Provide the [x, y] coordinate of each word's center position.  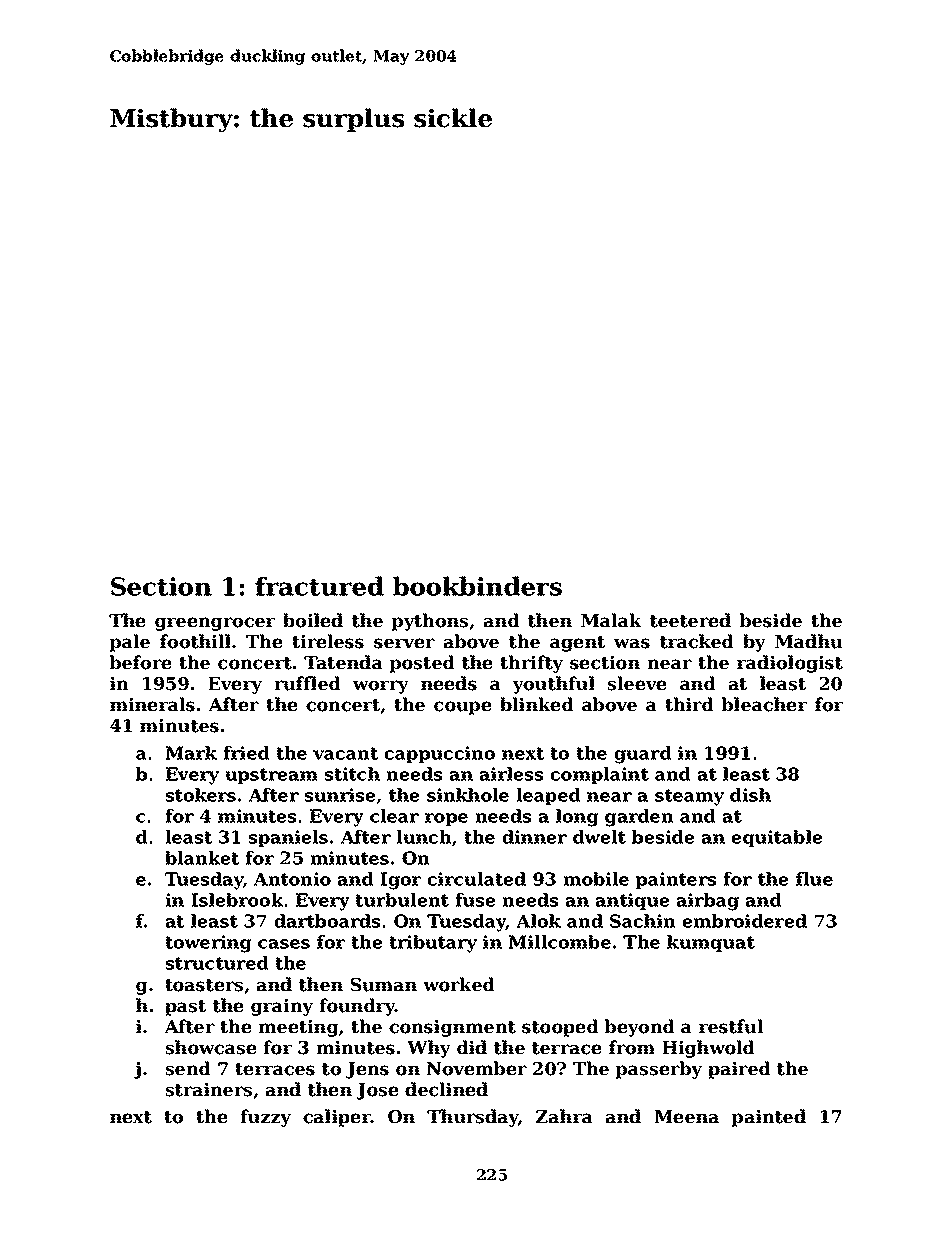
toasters [204, 985]
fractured [319, 586]
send [188, 1068]
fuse [475, 900]
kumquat [711, 943]
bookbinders [477, 586]
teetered [690, 620]
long [577, 818]
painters [676, 880]
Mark [191, 753]
